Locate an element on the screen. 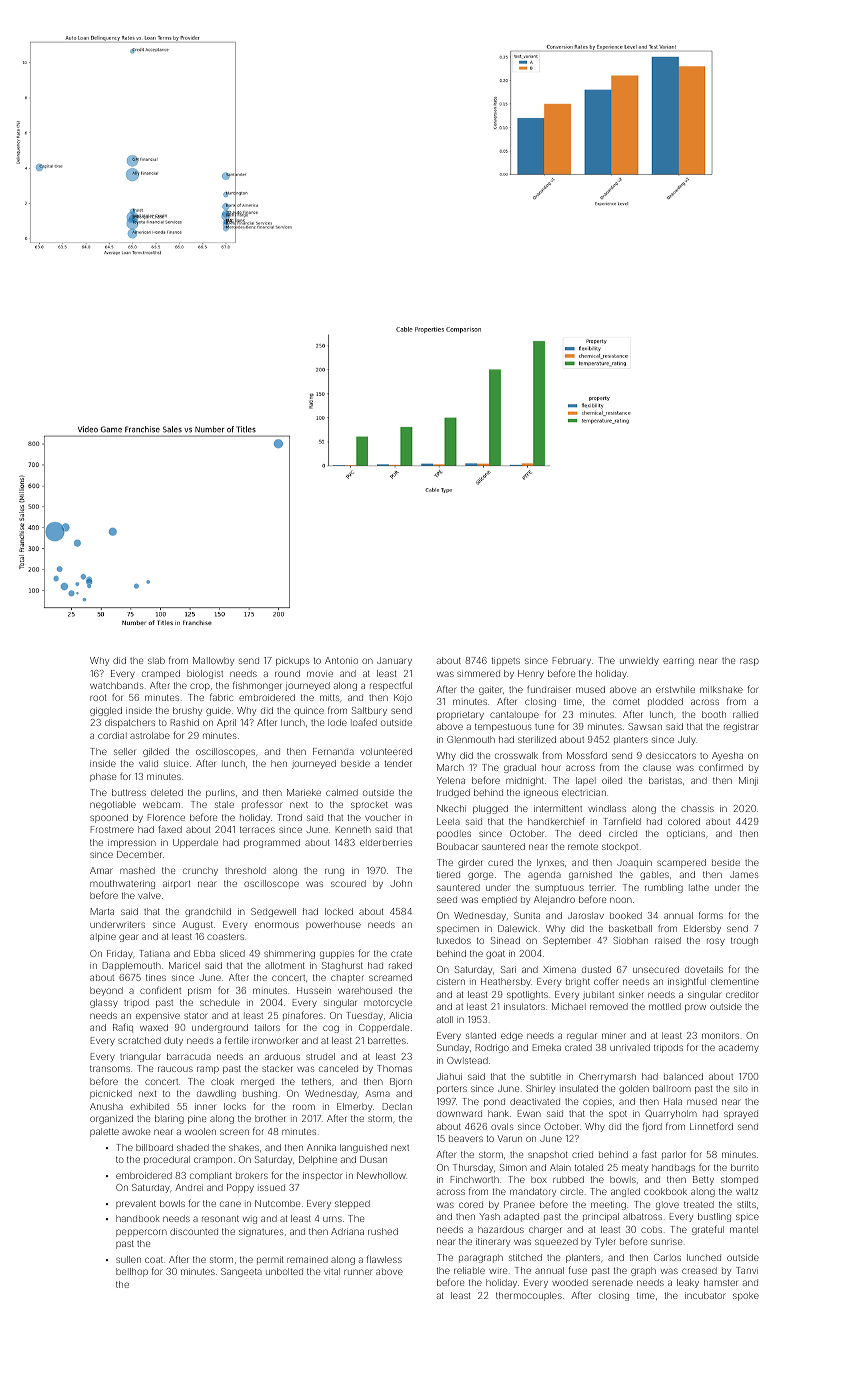  screen is located at coordinates (234, 1132).
